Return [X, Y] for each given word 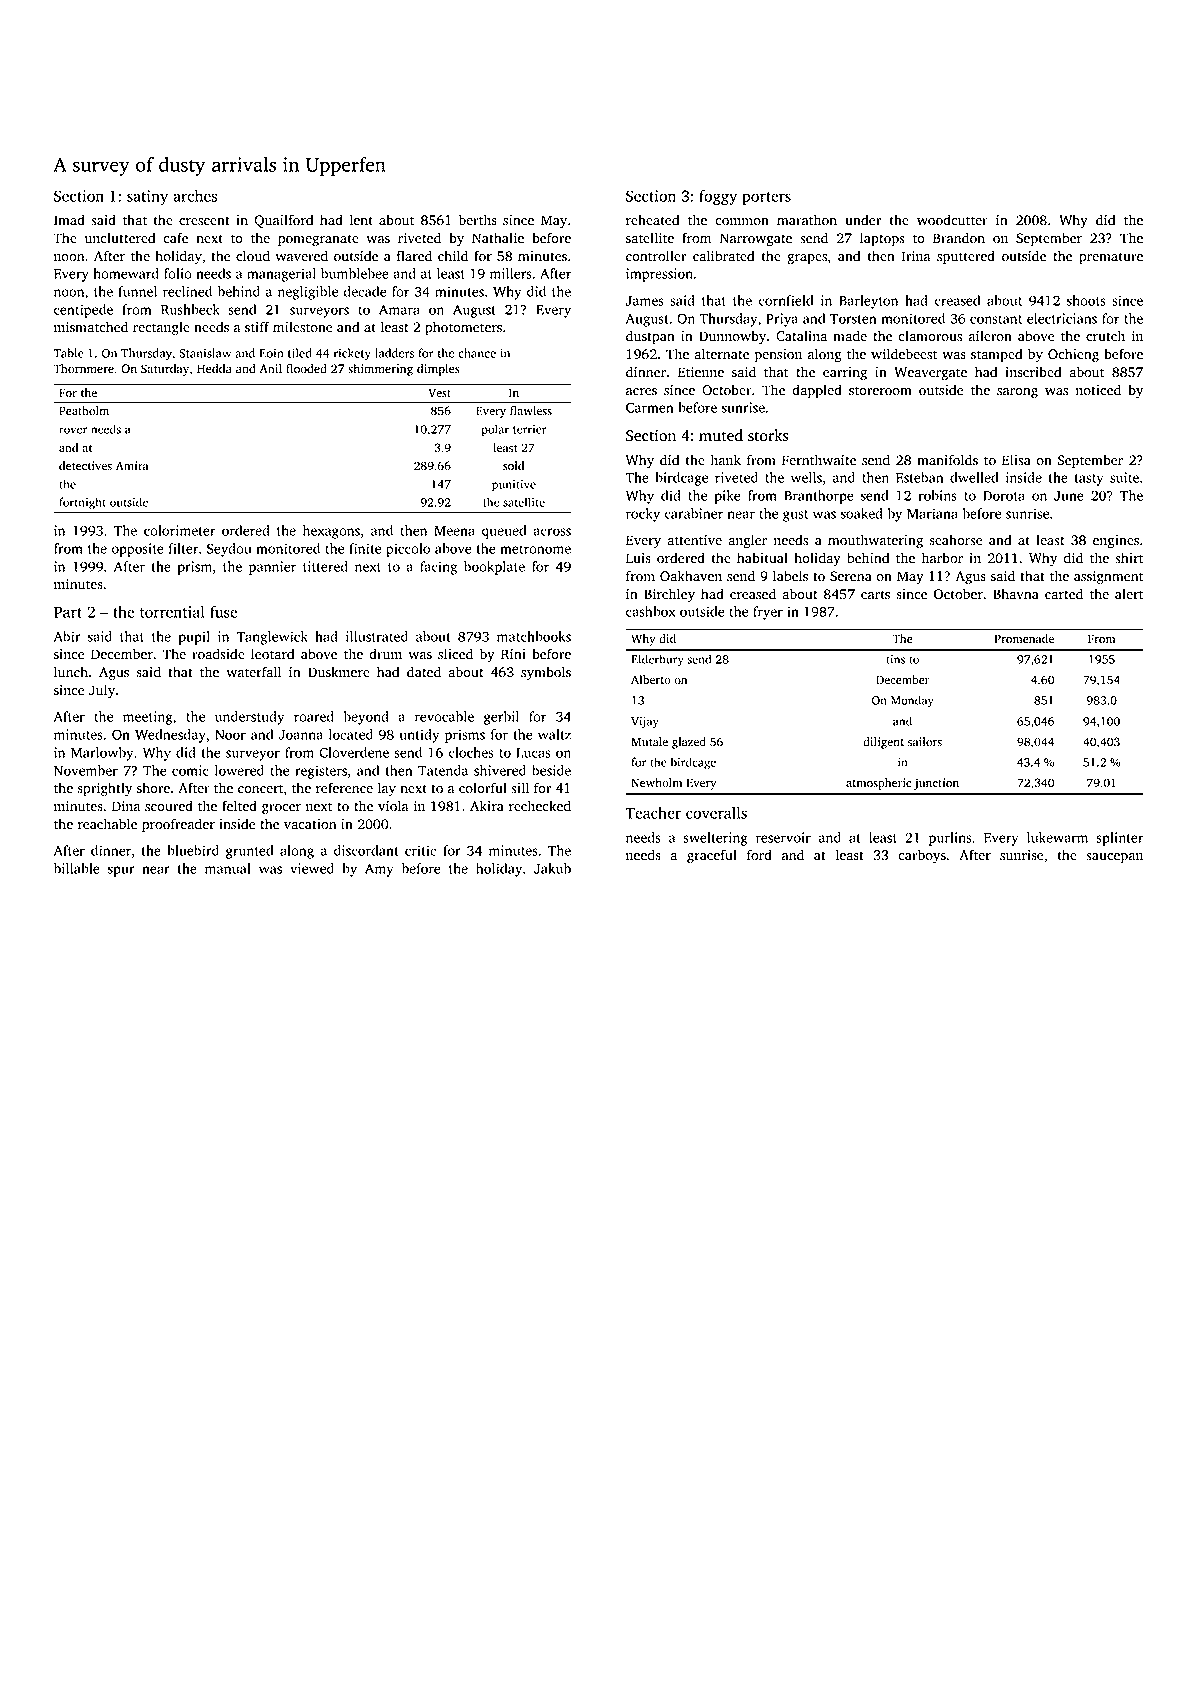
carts [875, 595]
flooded [306, 369]
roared [314, 716]
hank [726, 460]
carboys [922, 856]
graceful [712, 856]
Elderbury [657, 660]
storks [768, 435]
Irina [916, 256]
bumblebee [355, 273]
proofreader [178, 825]
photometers [463, 328]
